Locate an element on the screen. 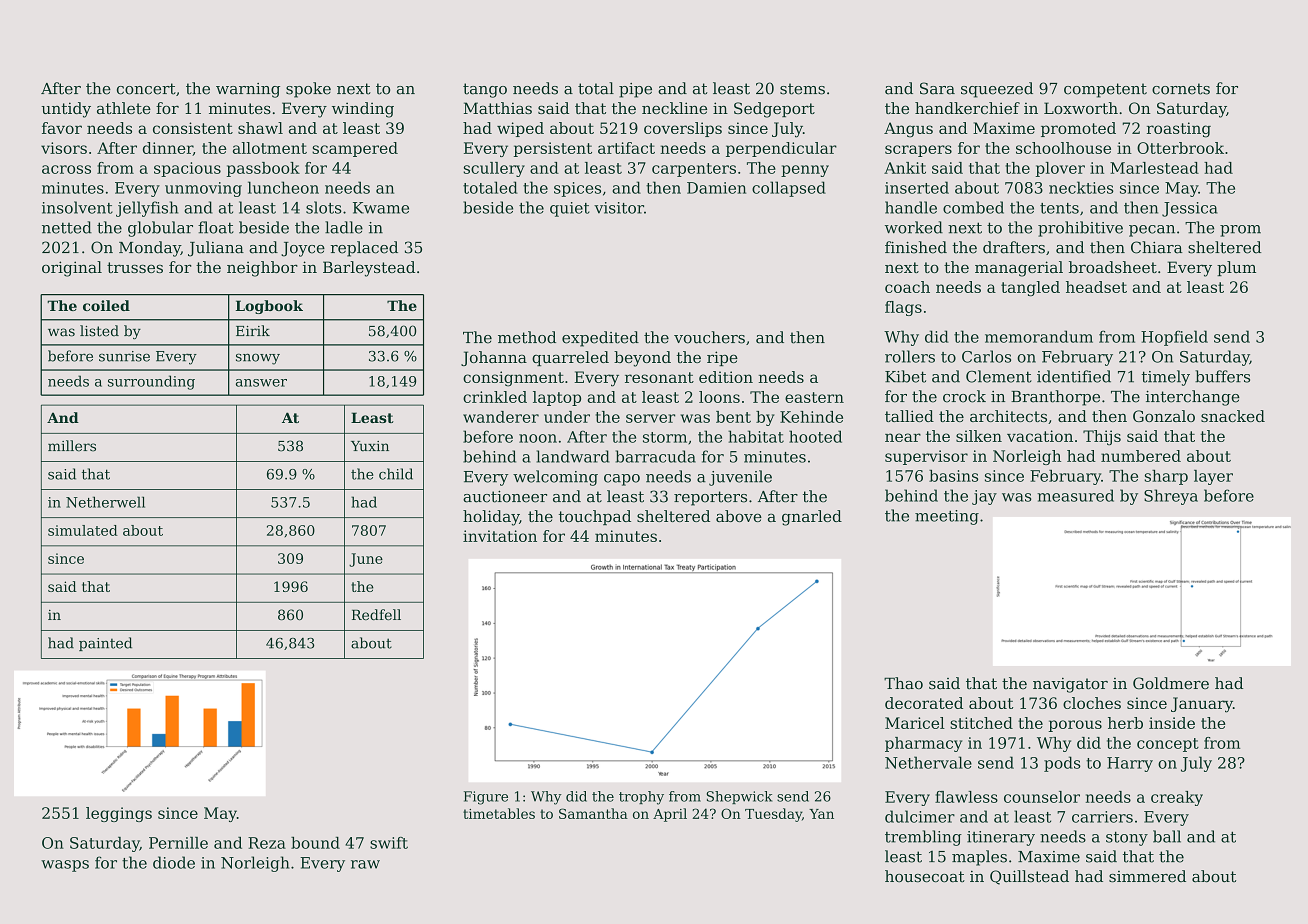  combed is located at coordinates (973, 207).
